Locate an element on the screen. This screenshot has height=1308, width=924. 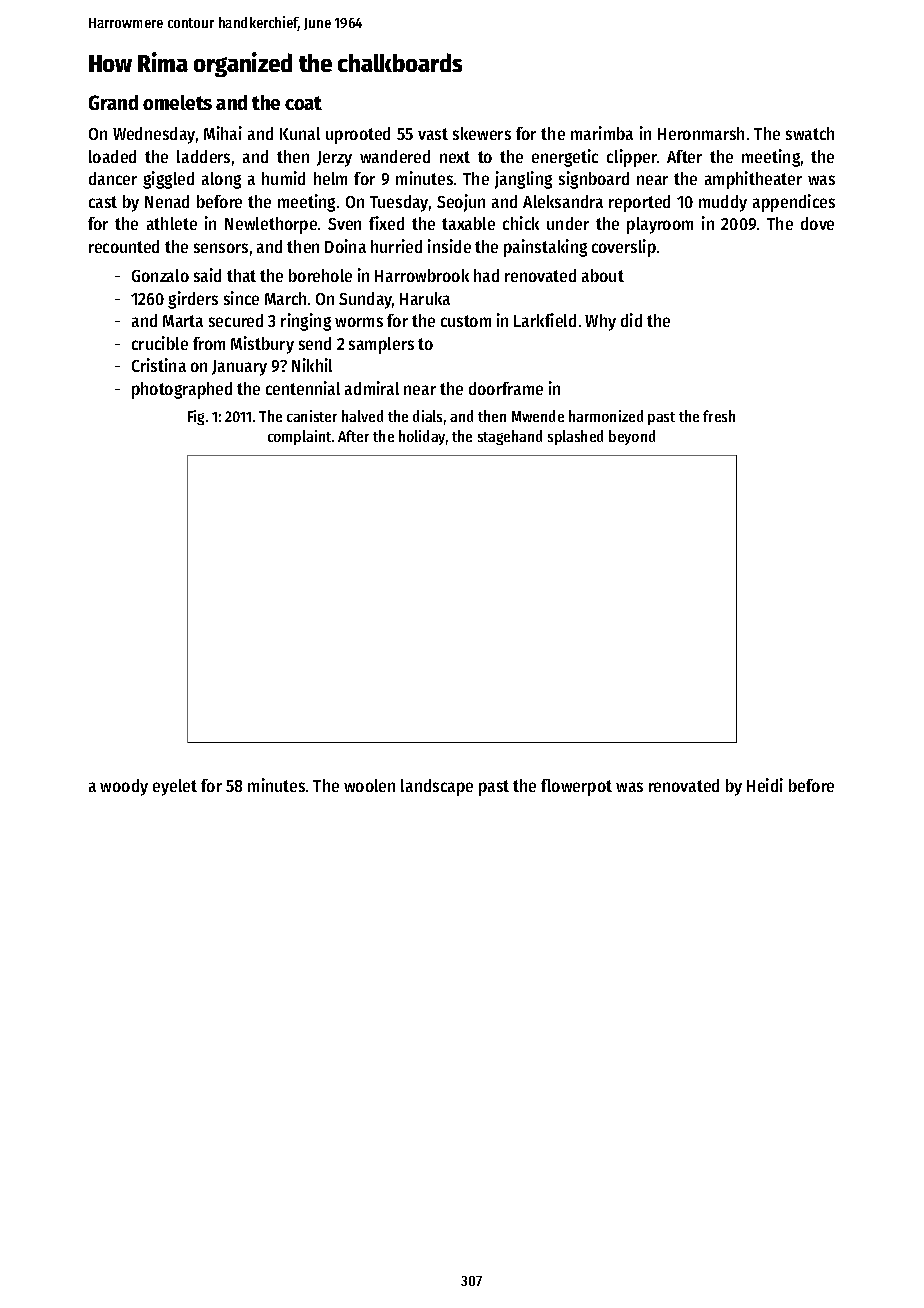
woolen is located at coordinates (369, 785).
